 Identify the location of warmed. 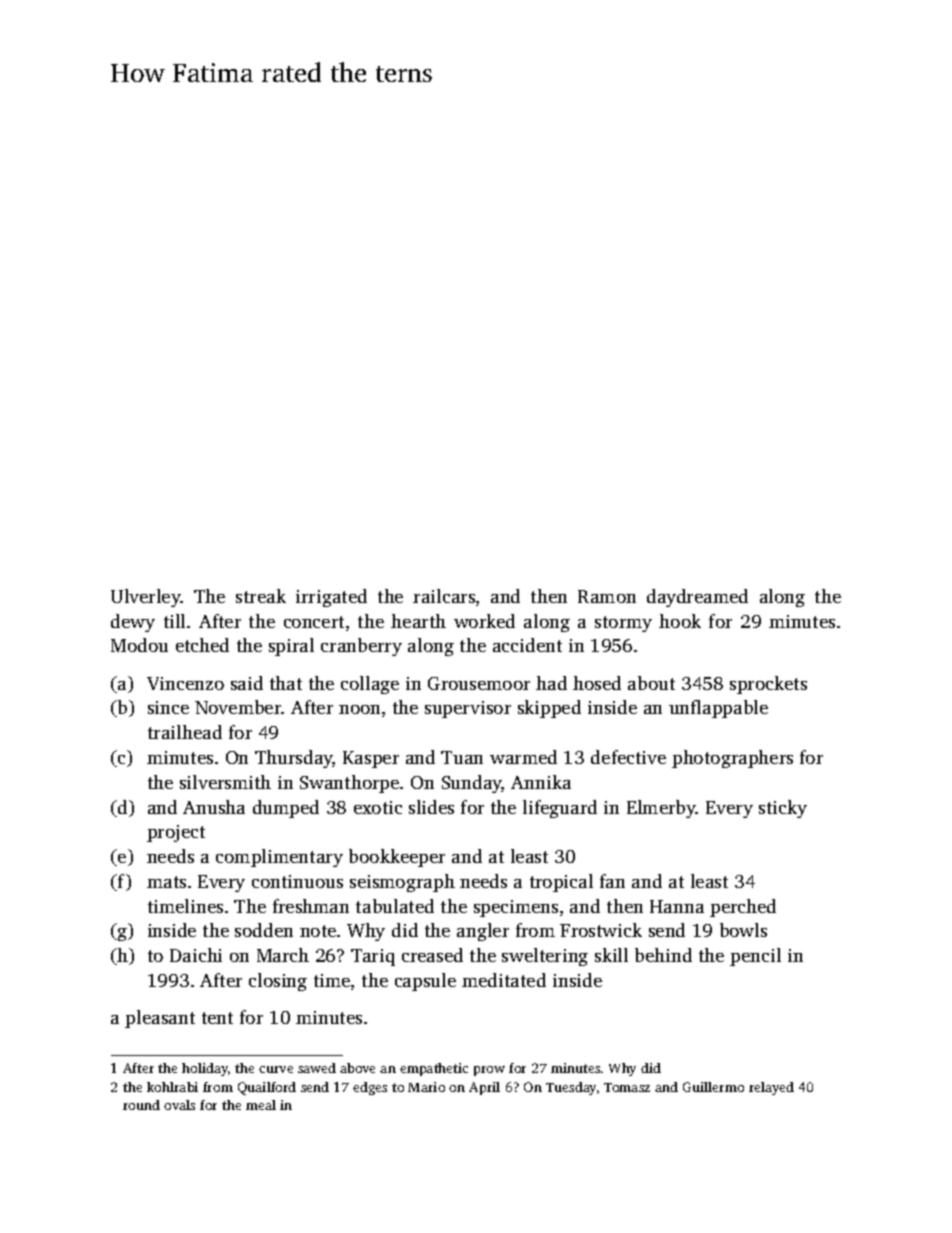
(523, 757).
